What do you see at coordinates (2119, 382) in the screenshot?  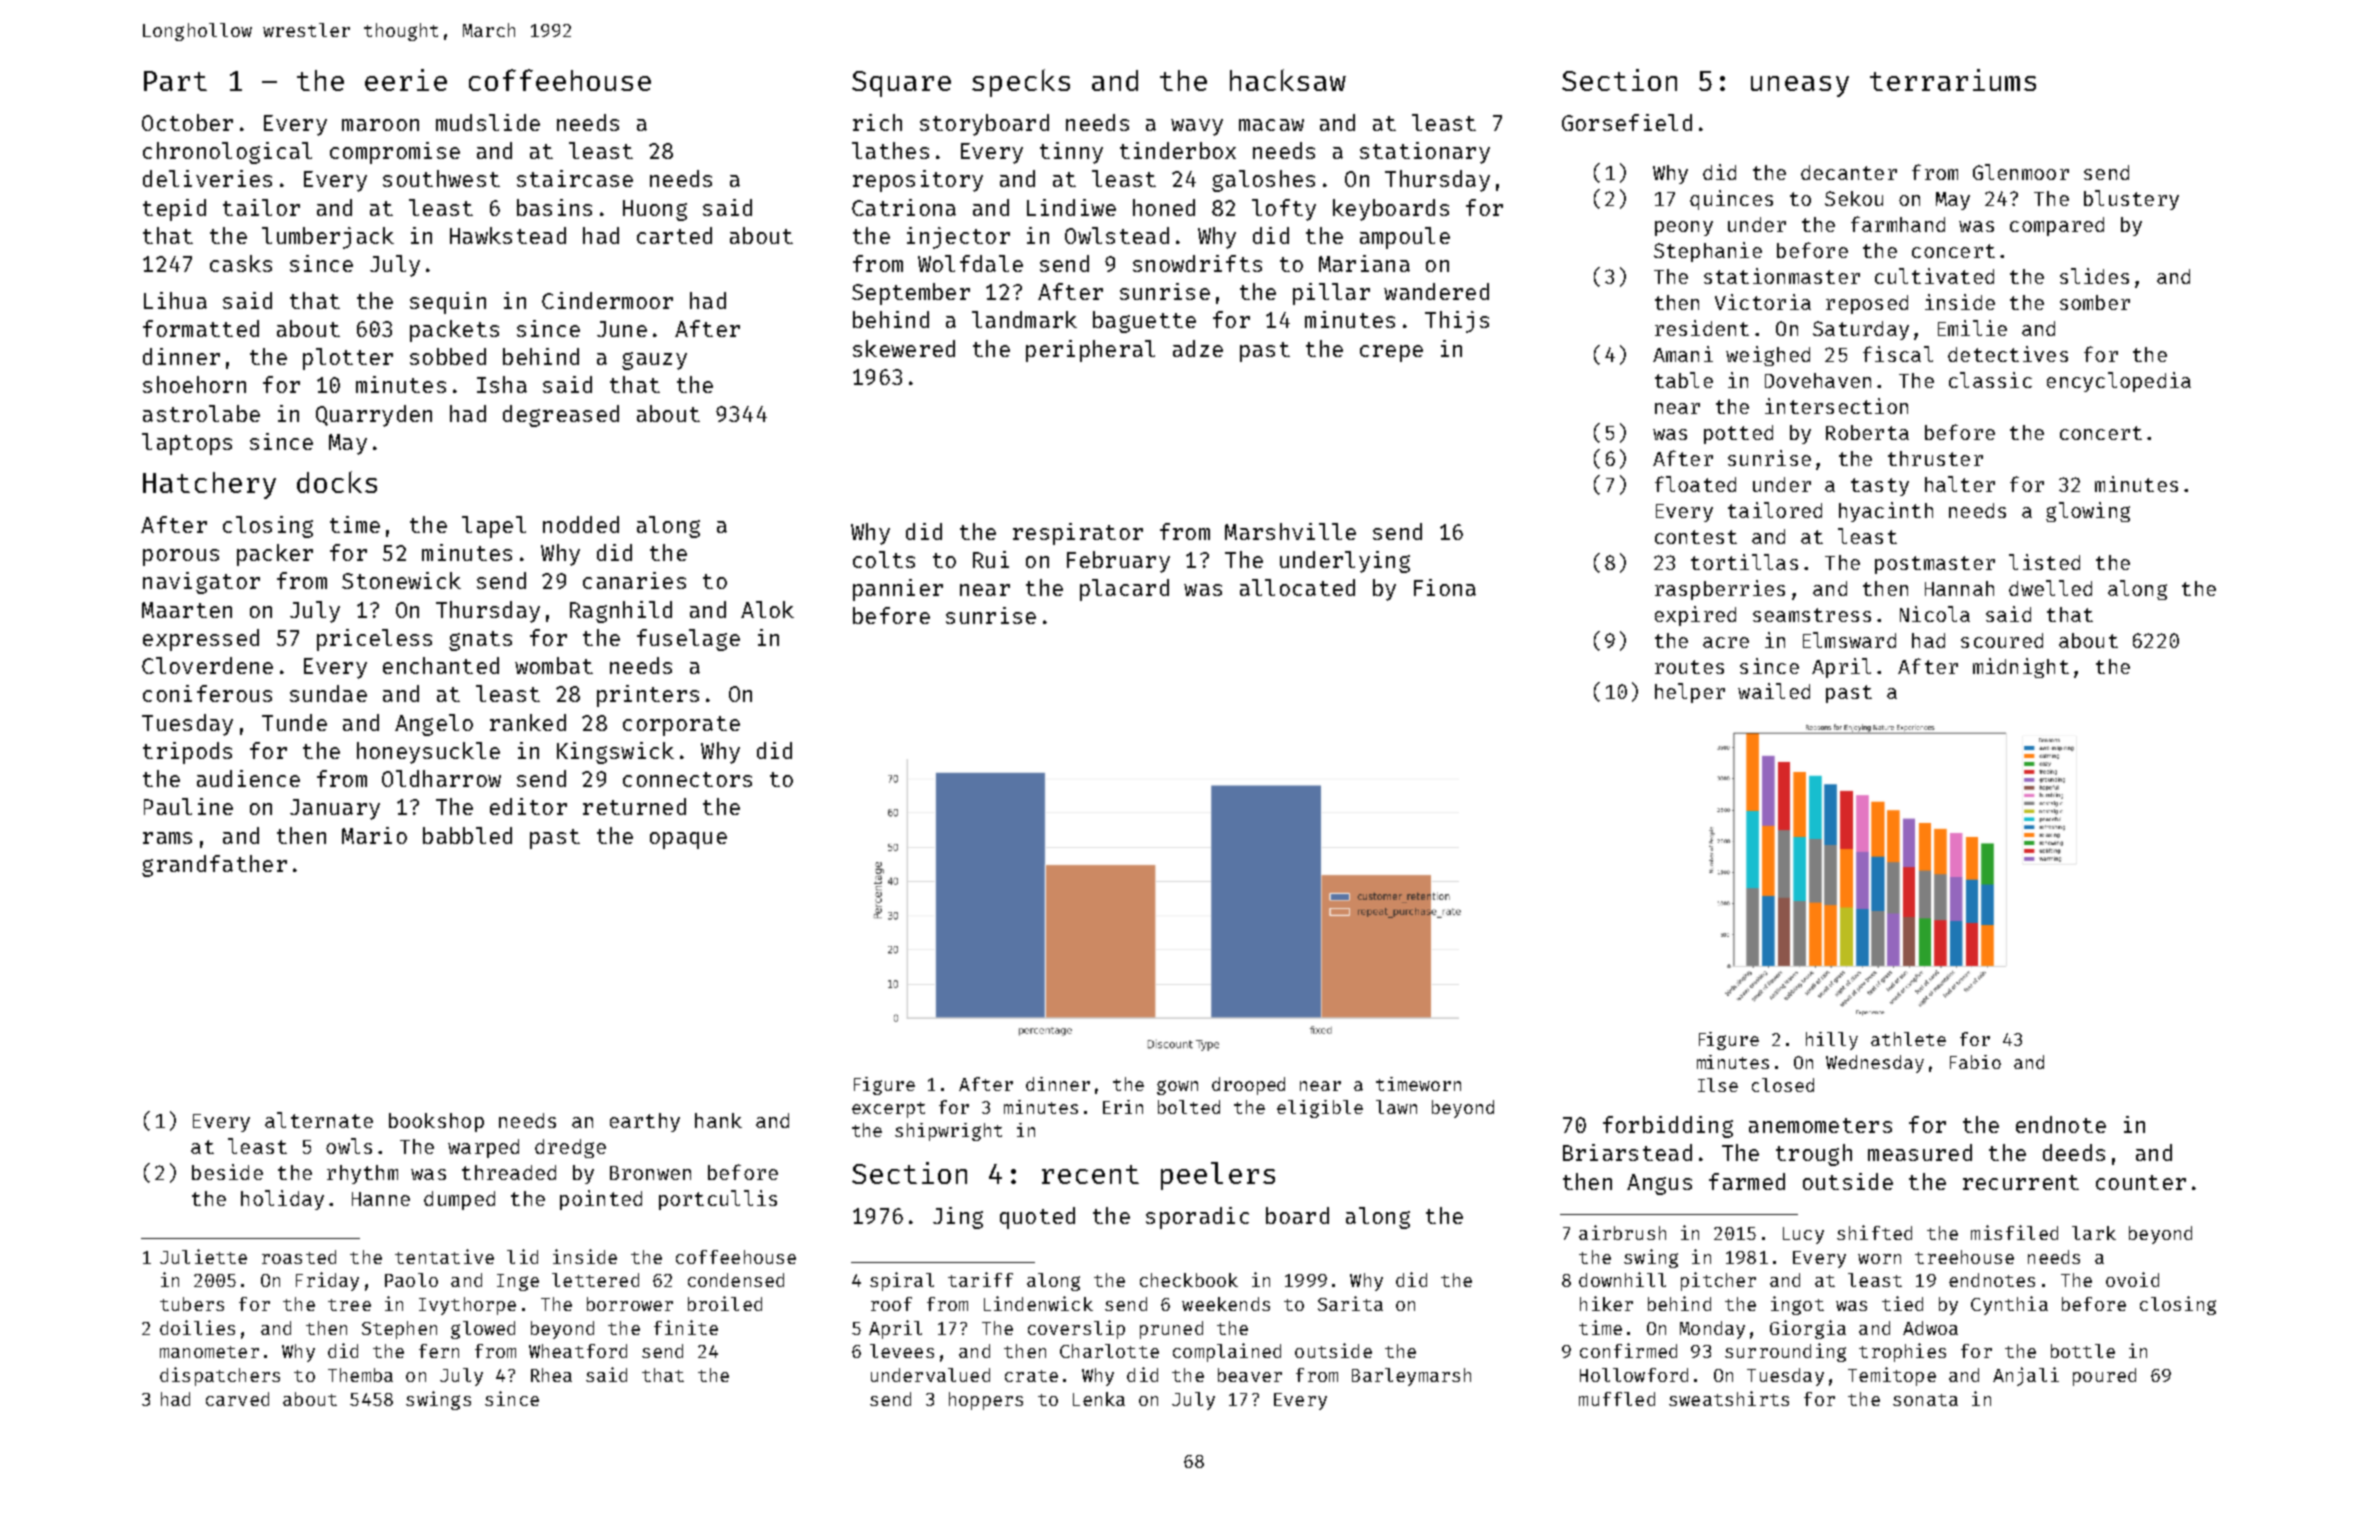 I see `encyclopedia` at bounding box center [2119, 382].
